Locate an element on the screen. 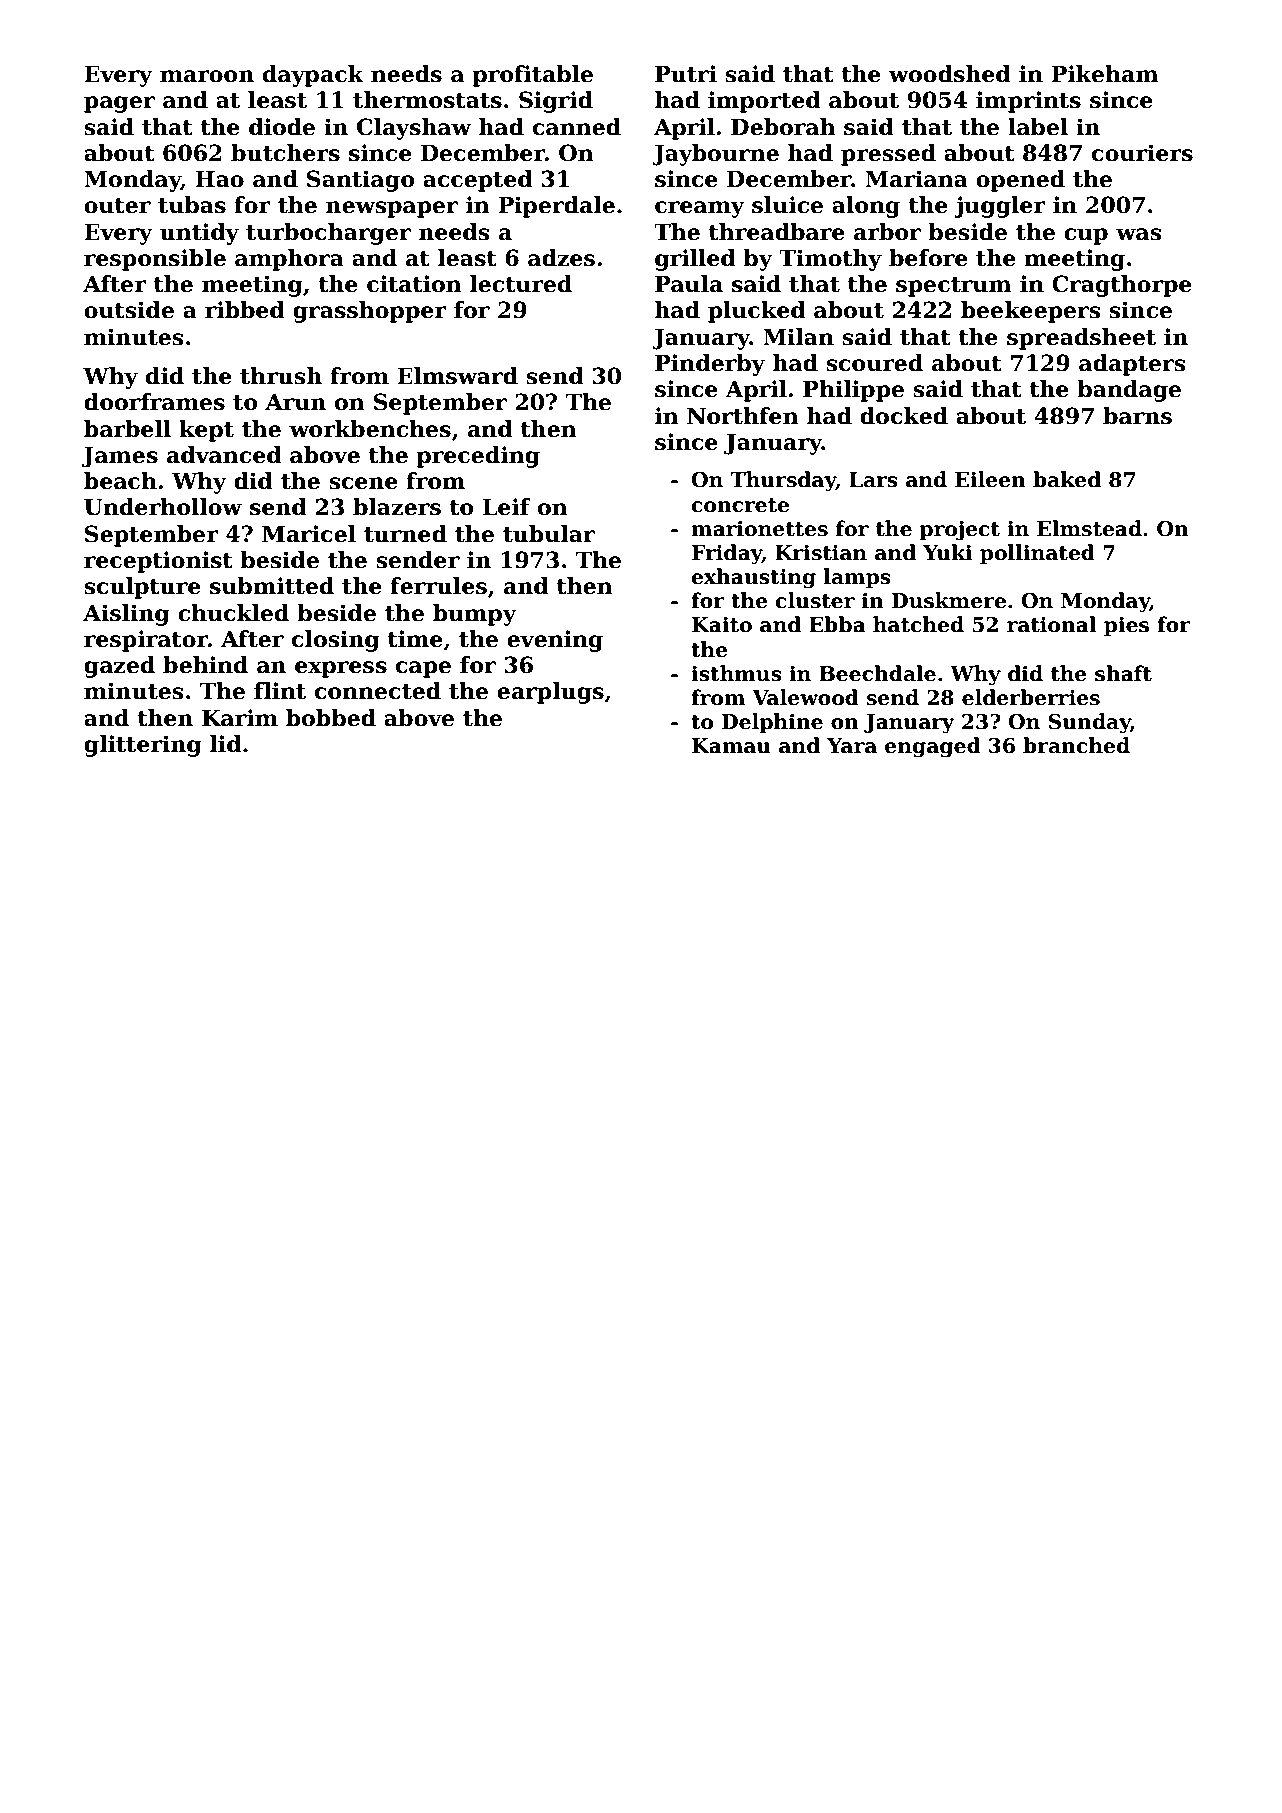 The height and width of the screenshot is (1813, 1282). lectured is located at coordinates (521, 284).
